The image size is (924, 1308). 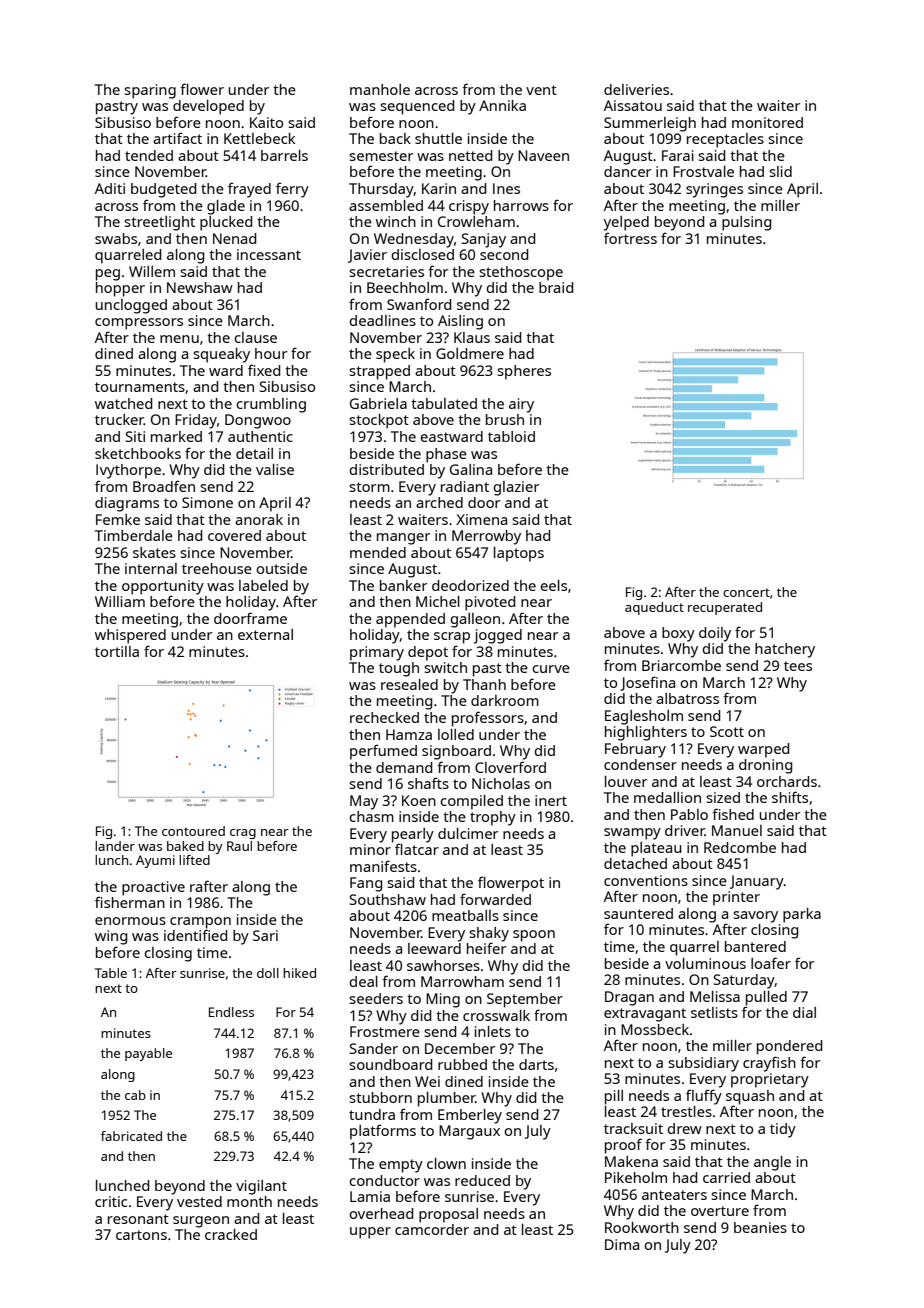 I want to click on Annika, so click(x=502, y=105).
